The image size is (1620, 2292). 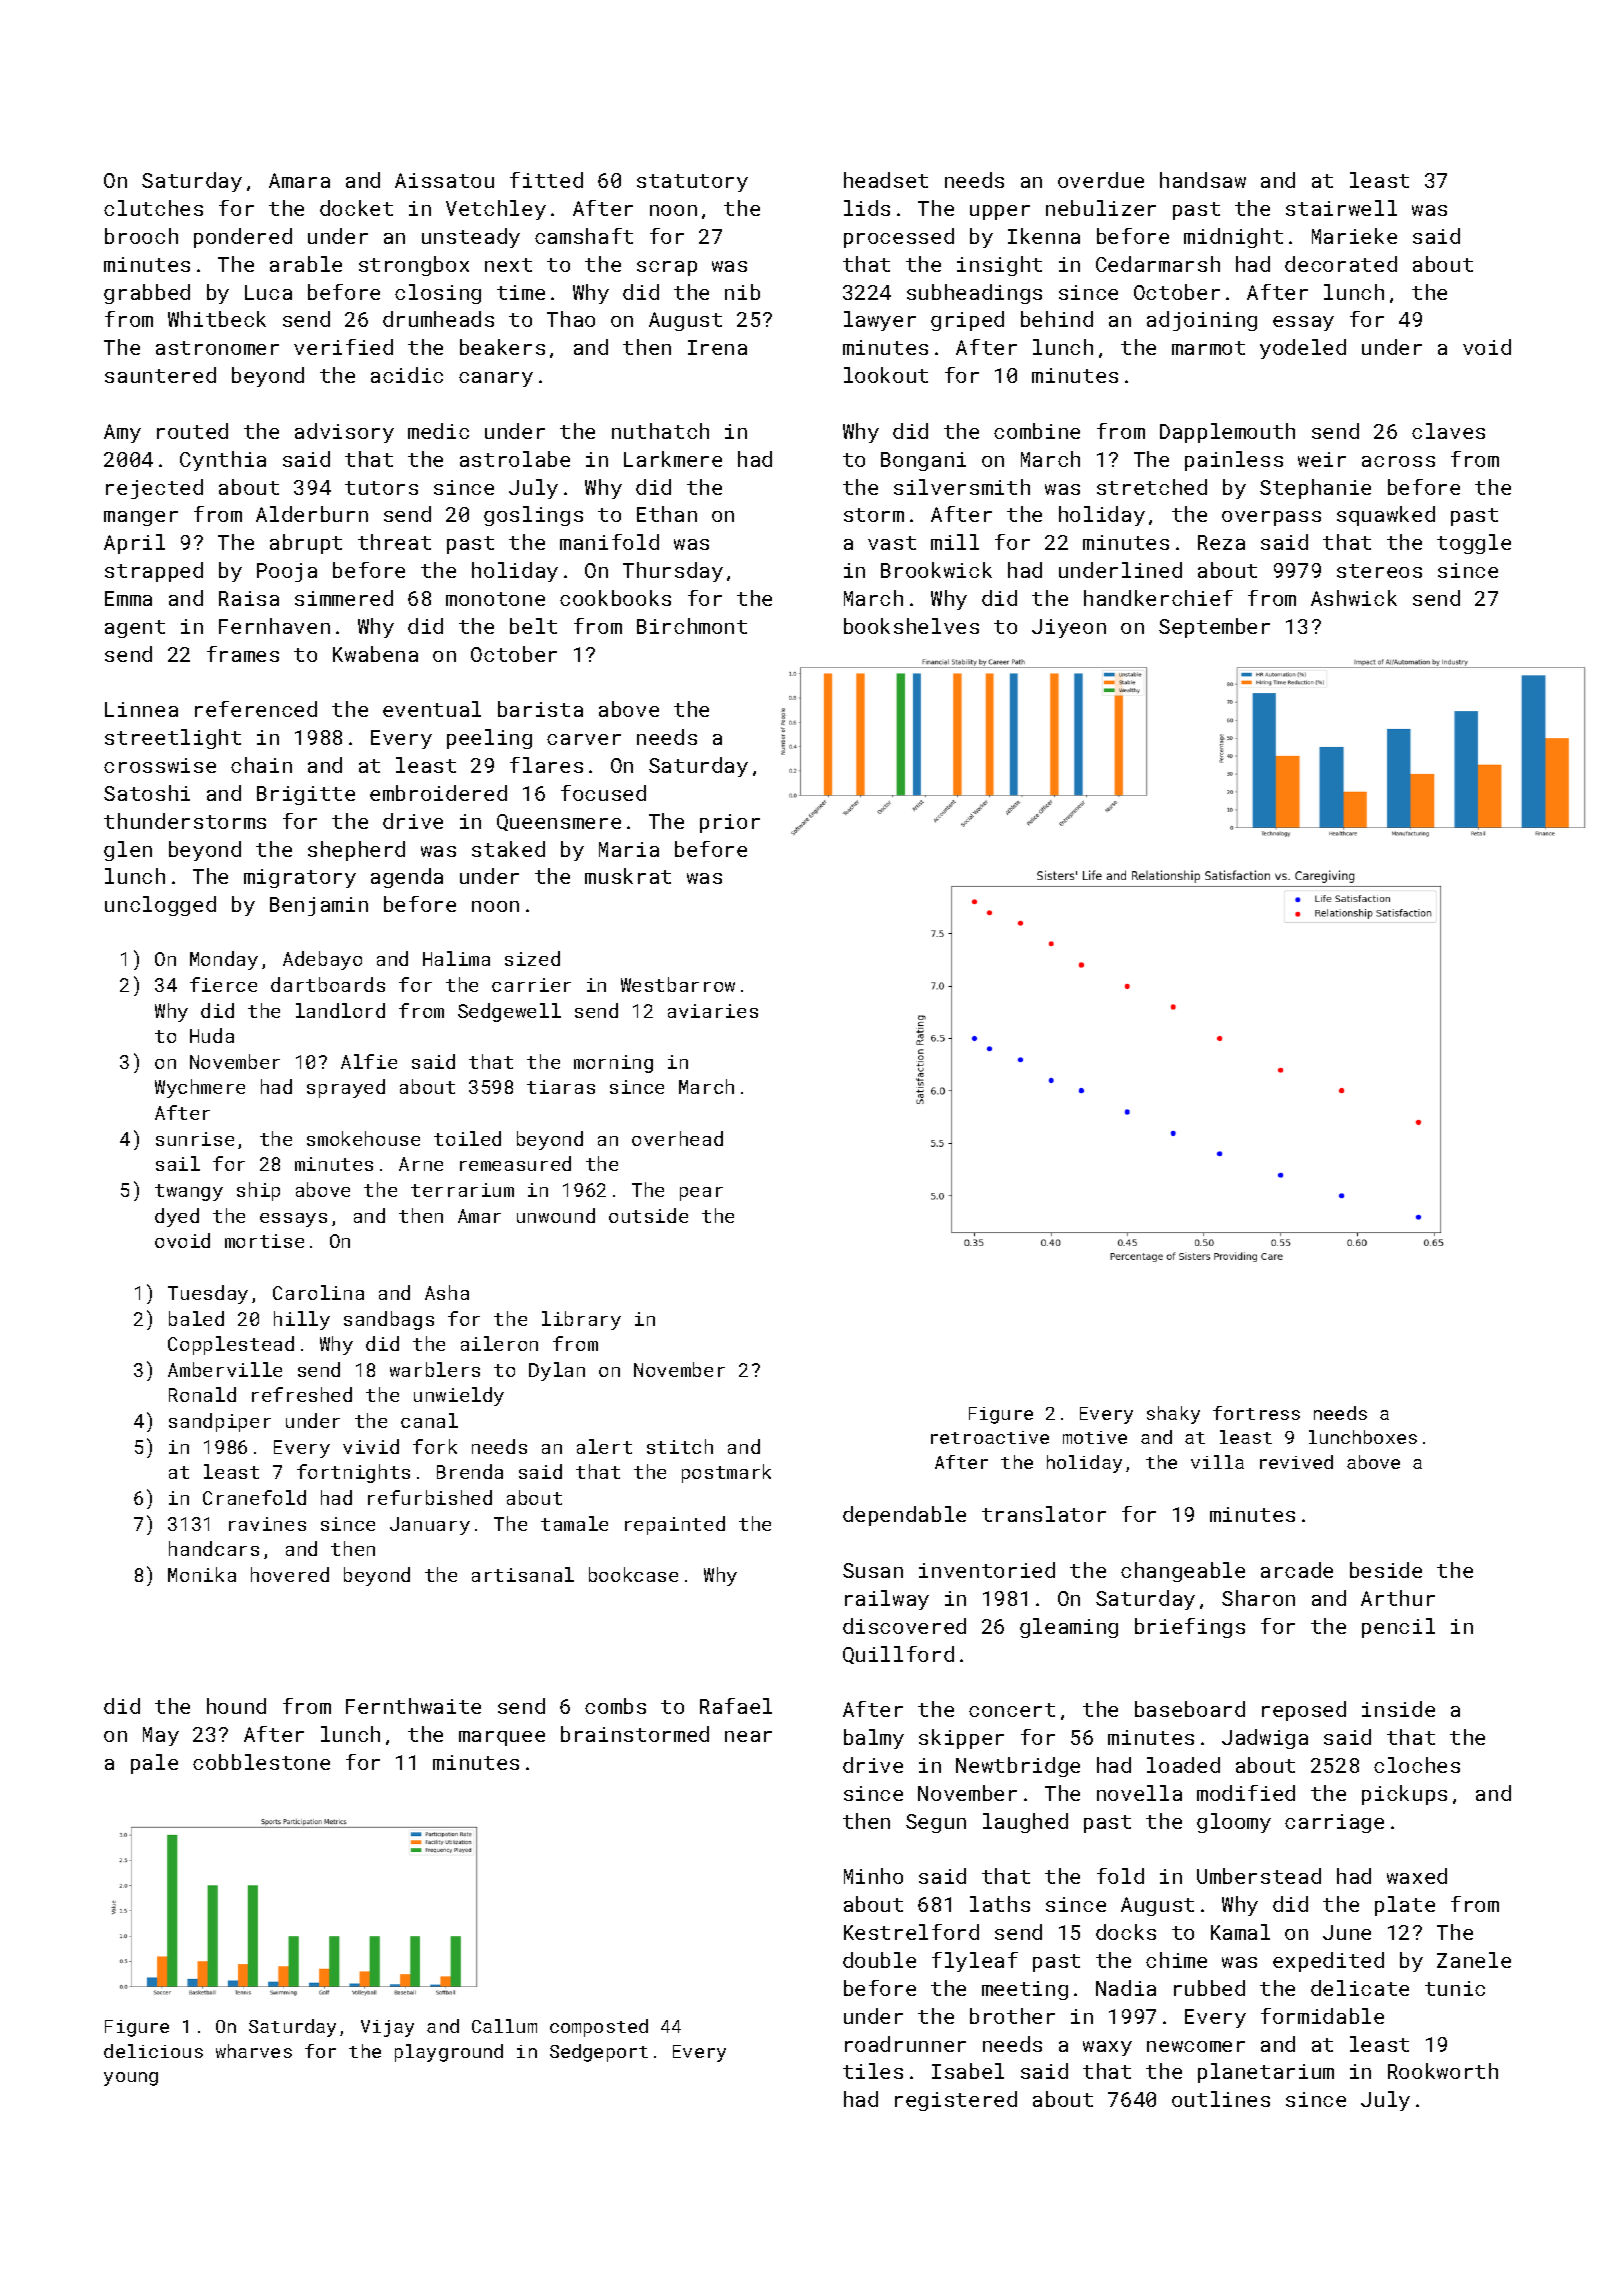 I want to click on inside, so click(x=1398, y=1709).
